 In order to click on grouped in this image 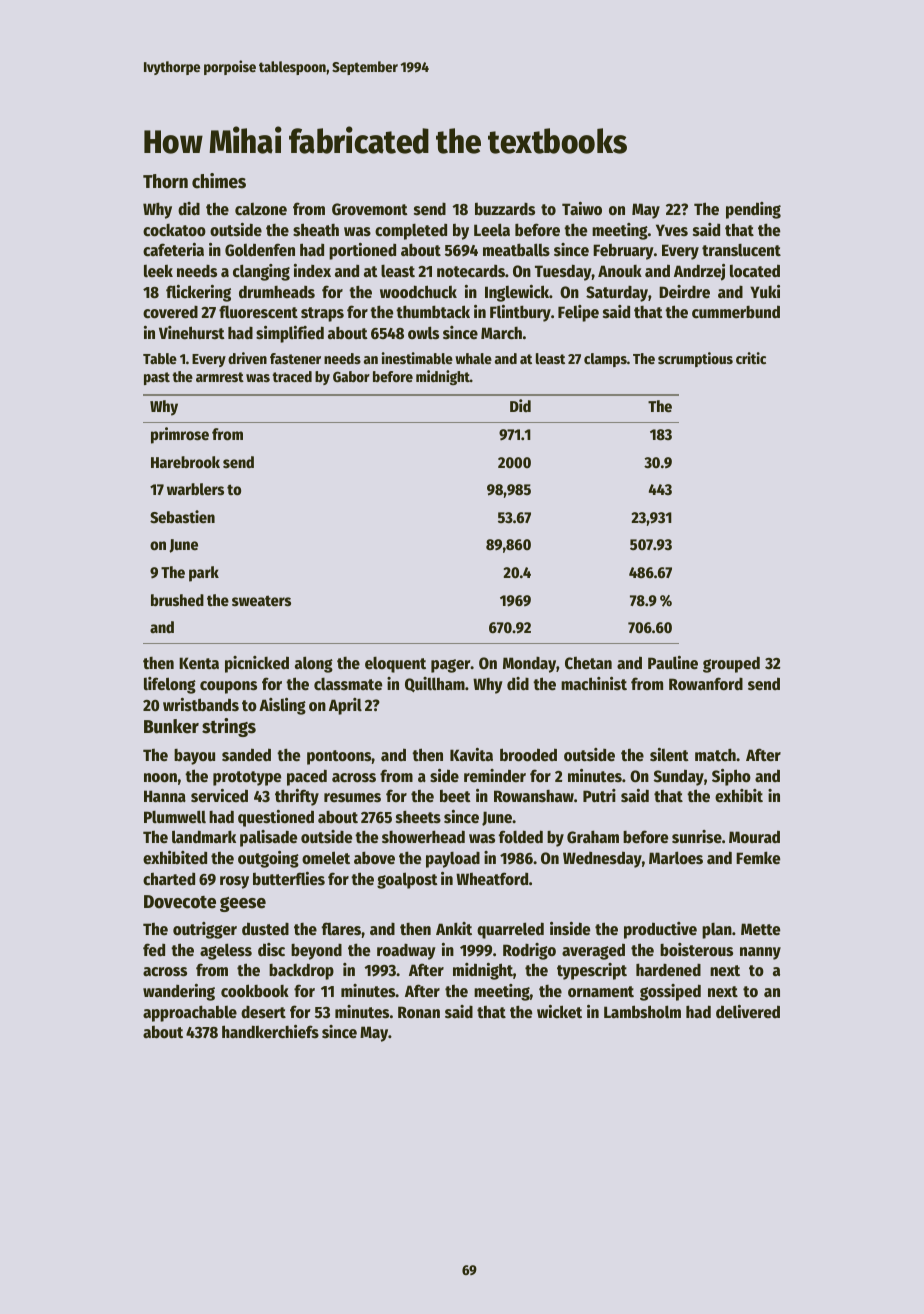, I will do `click(731, 664)`.
